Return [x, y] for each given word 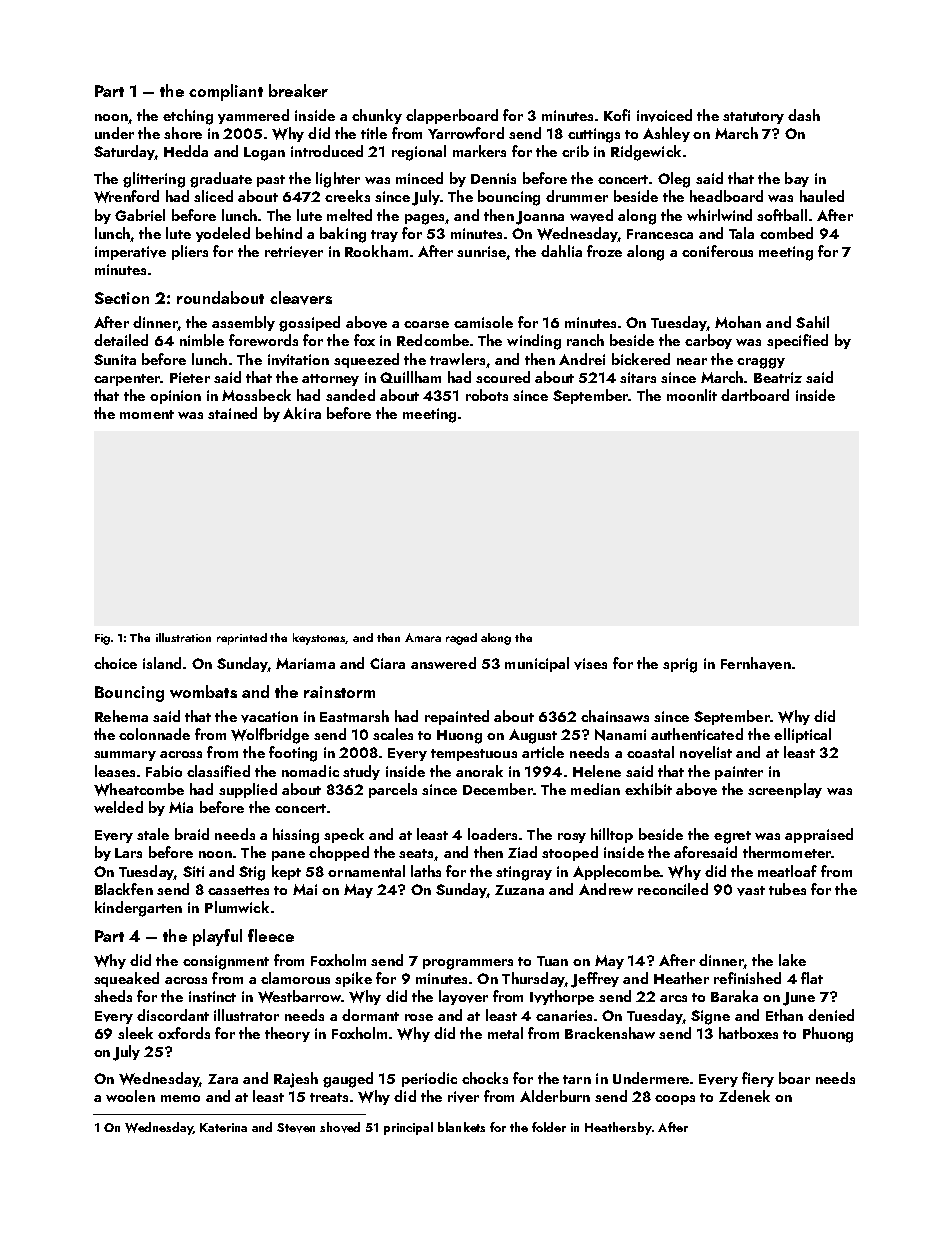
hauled [822, 196]
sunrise [481, 251]
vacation [269, 717]
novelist [706, 752]
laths [426, 871]
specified [797, 341]
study [361, 772]
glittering [154, 180]
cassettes [238, 890]
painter [739, 773]
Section [122, 298]
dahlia [561, 251]
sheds [113, 996]
